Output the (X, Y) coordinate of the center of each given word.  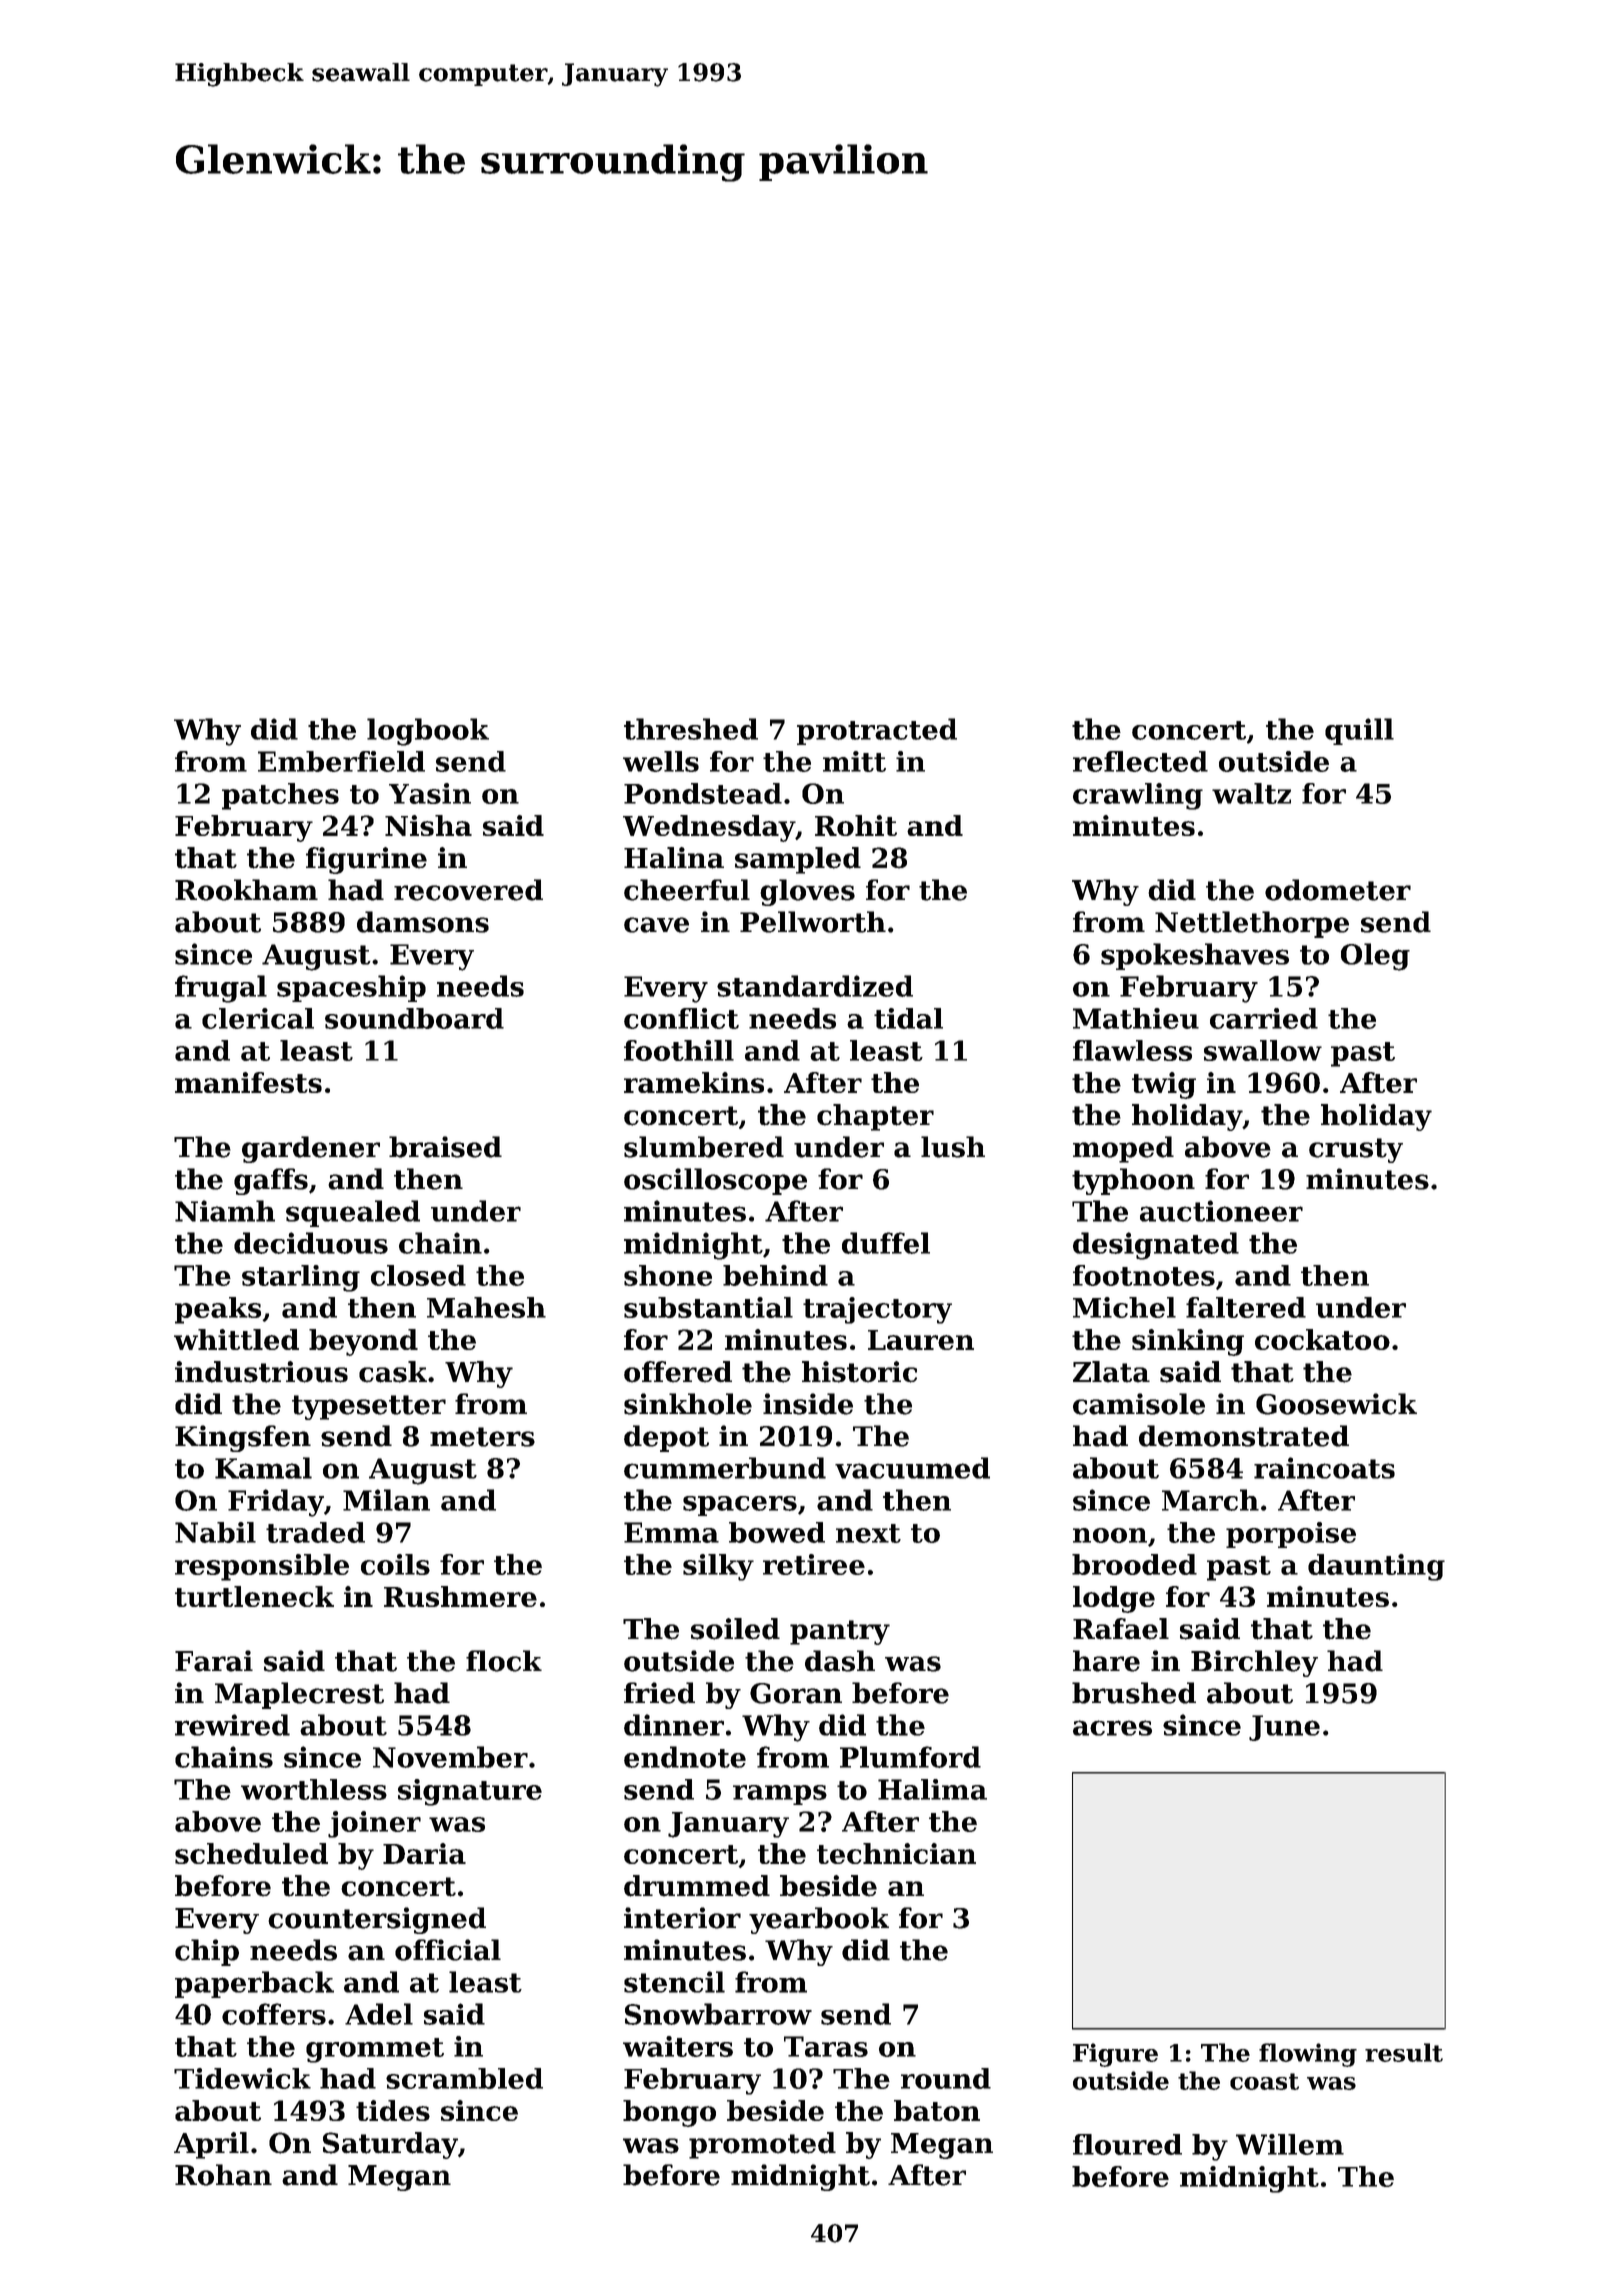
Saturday (390, 2145)
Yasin (430, 793)
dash (840, 1661)
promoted (762, 2145)
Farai (214, 1661)
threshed (691, 729)
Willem (1290, 2144)
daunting (1376, 1567)
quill (1359, 731)
